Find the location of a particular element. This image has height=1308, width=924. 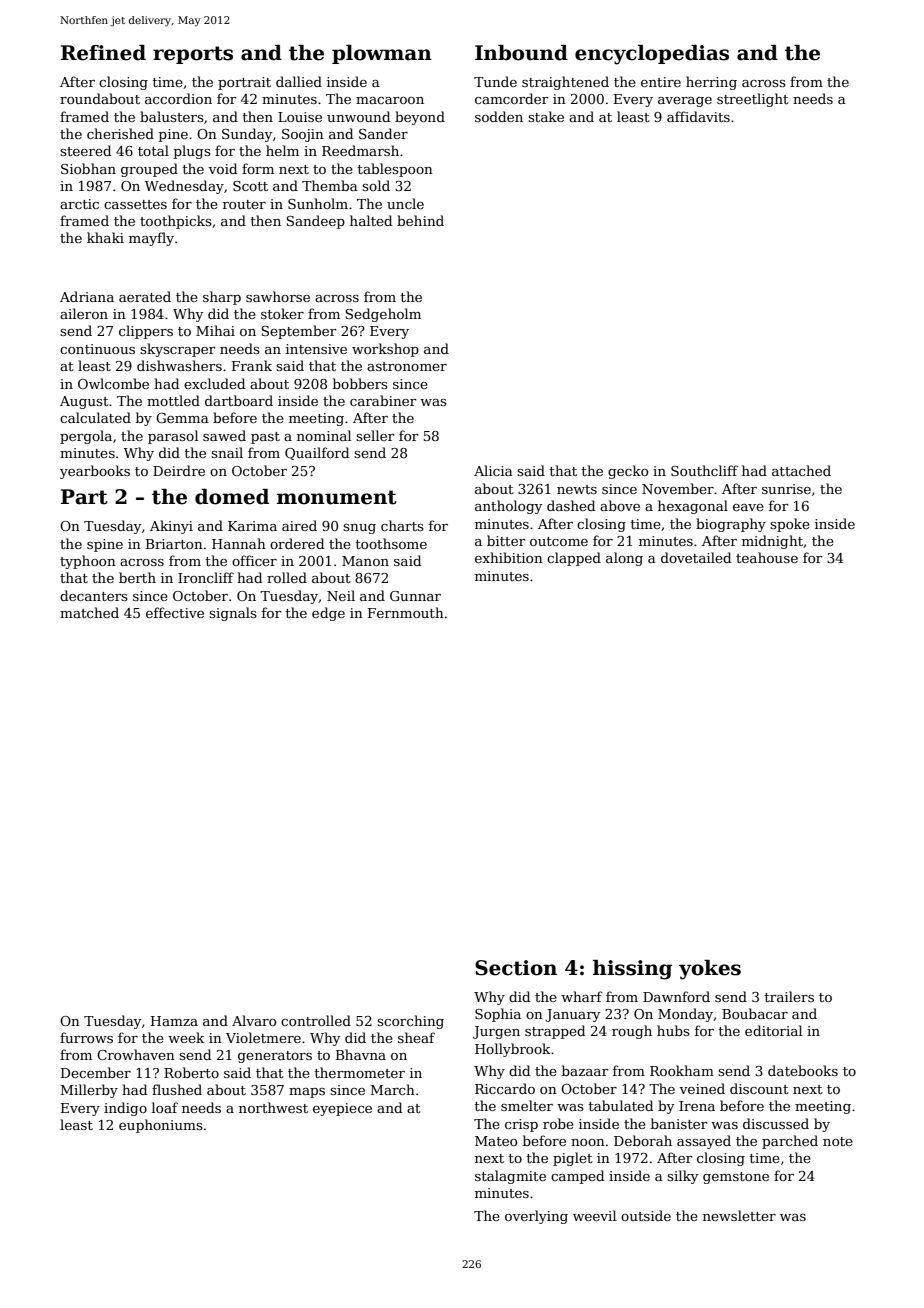

Fernmouth is located at coordinates (406, 612).
